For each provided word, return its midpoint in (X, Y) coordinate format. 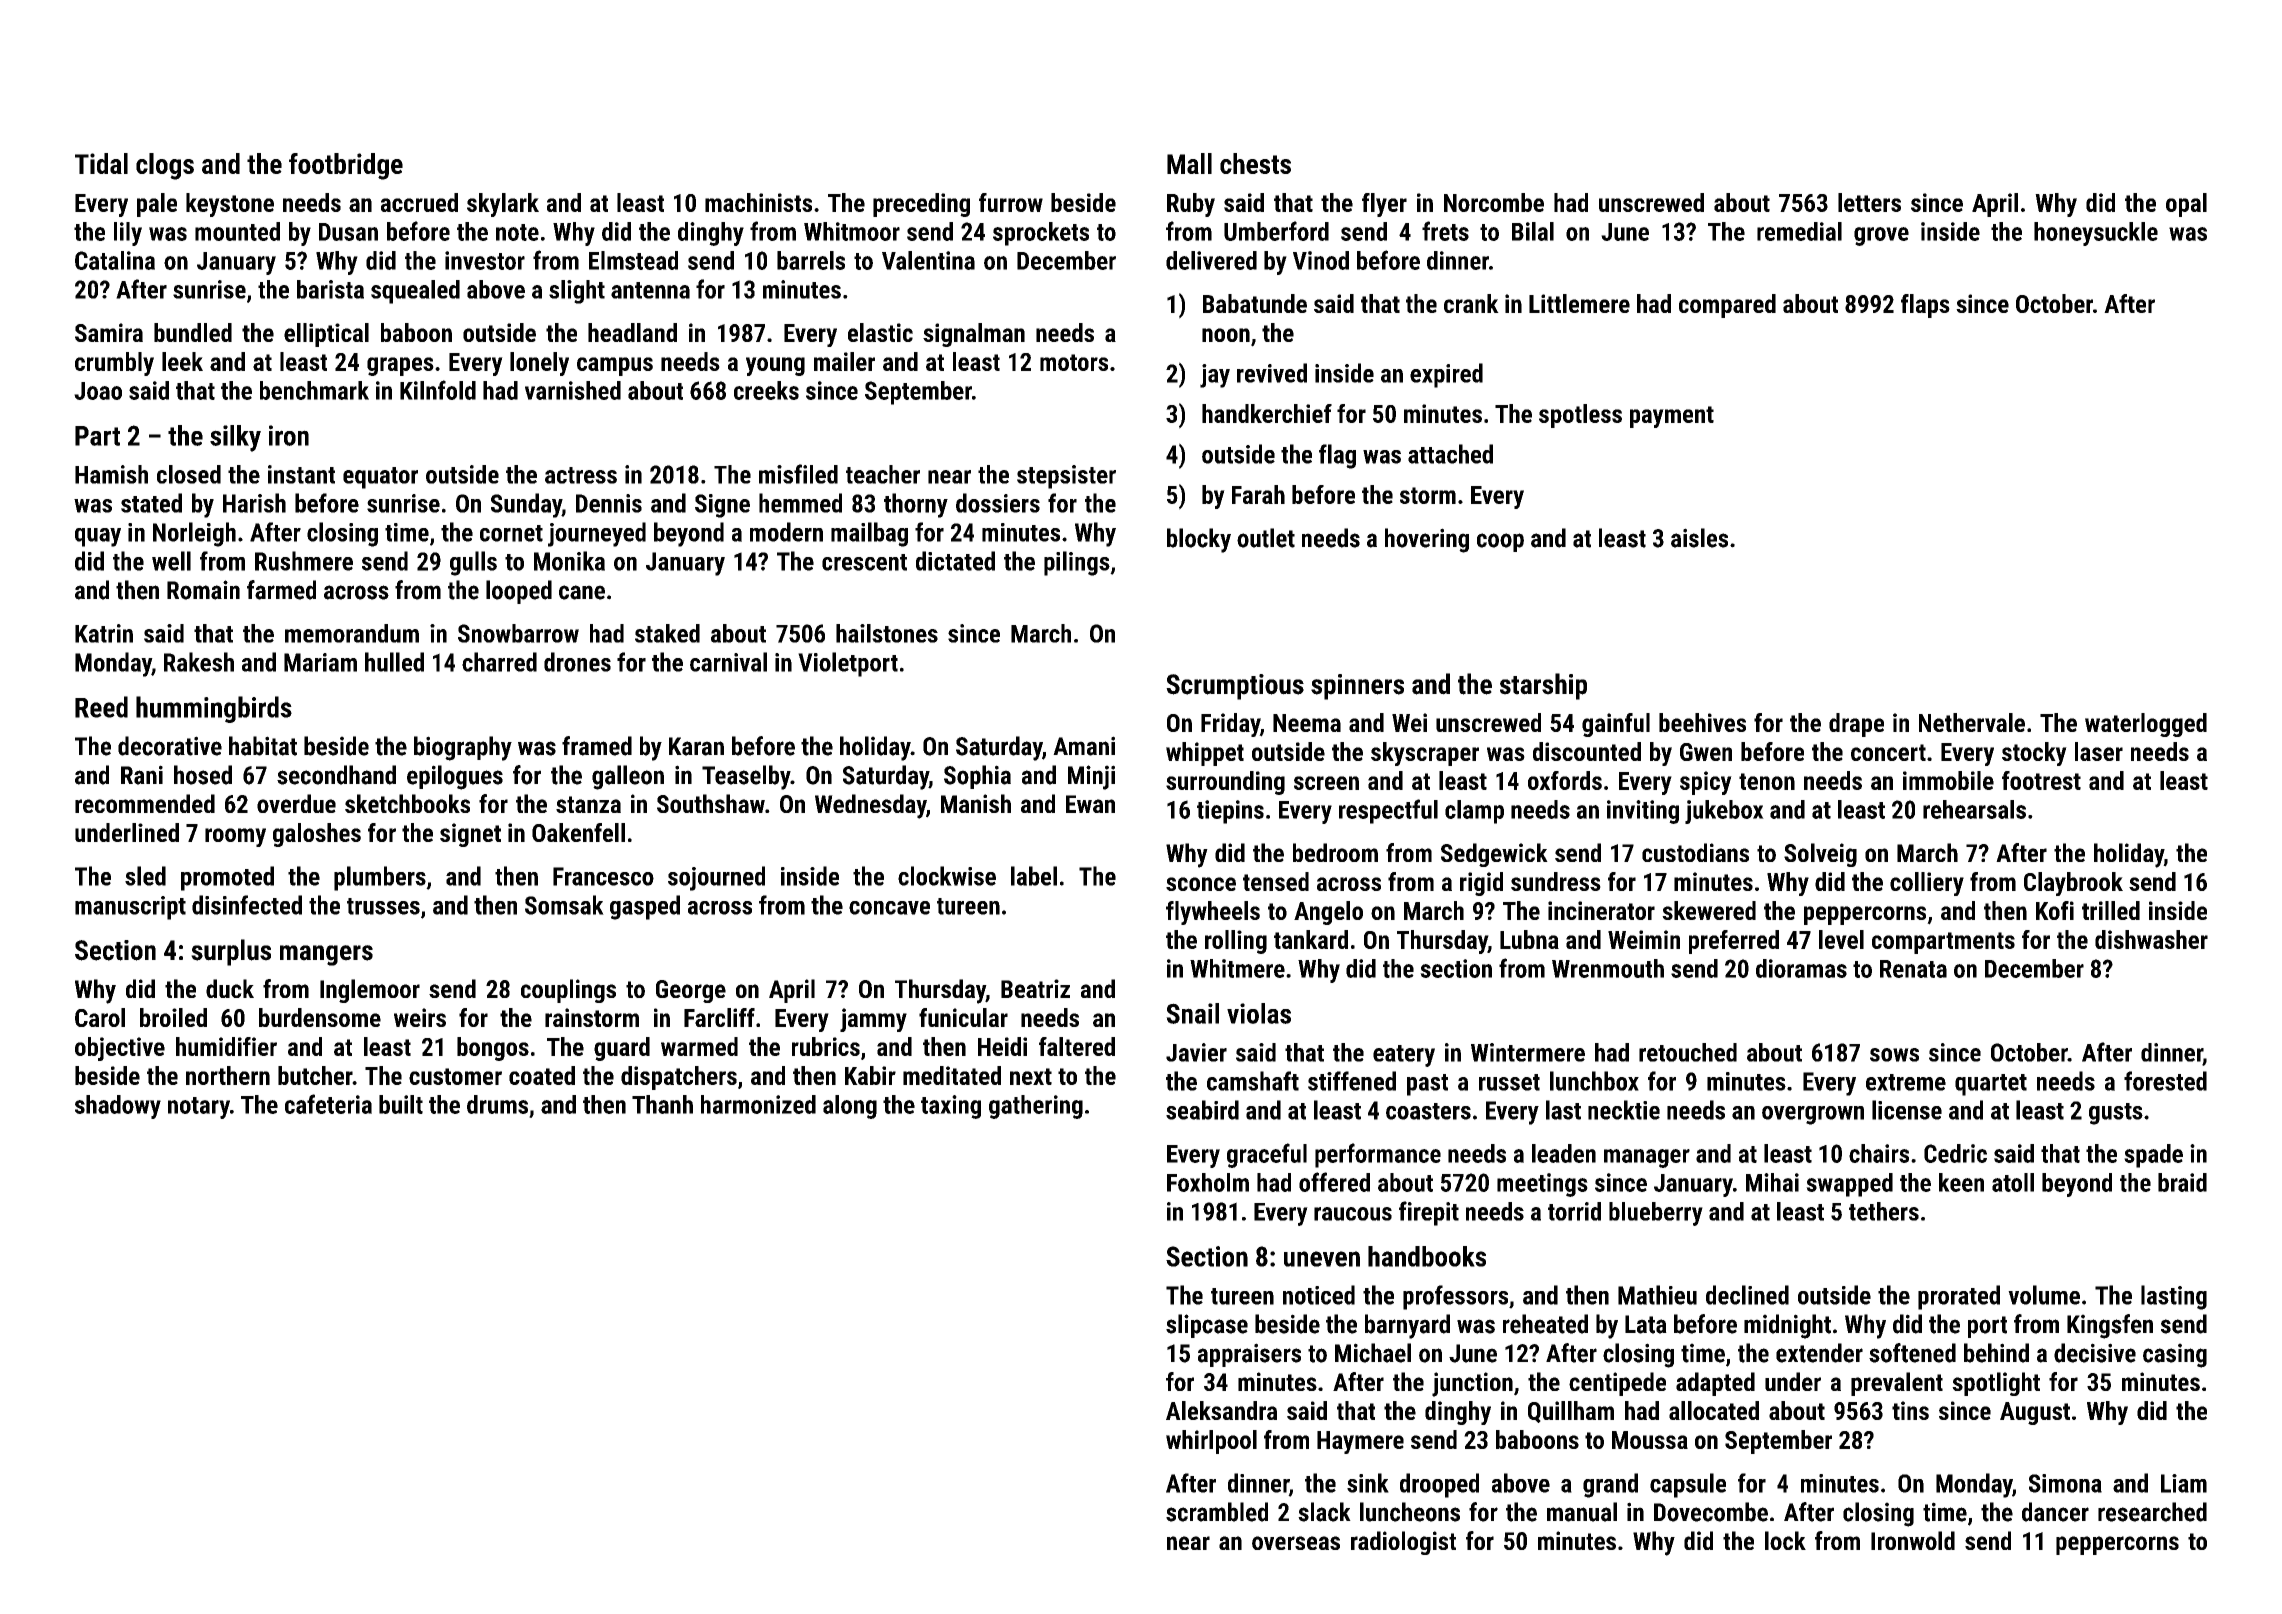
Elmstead (633, 260)
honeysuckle (2096, 234)
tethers (1884, 1211)
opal (2186, 205)
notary (199, 1108)
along (850, 1107)
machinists (758, 202)
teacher (883, 474)
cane (582, 592)
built (401, 1104)
